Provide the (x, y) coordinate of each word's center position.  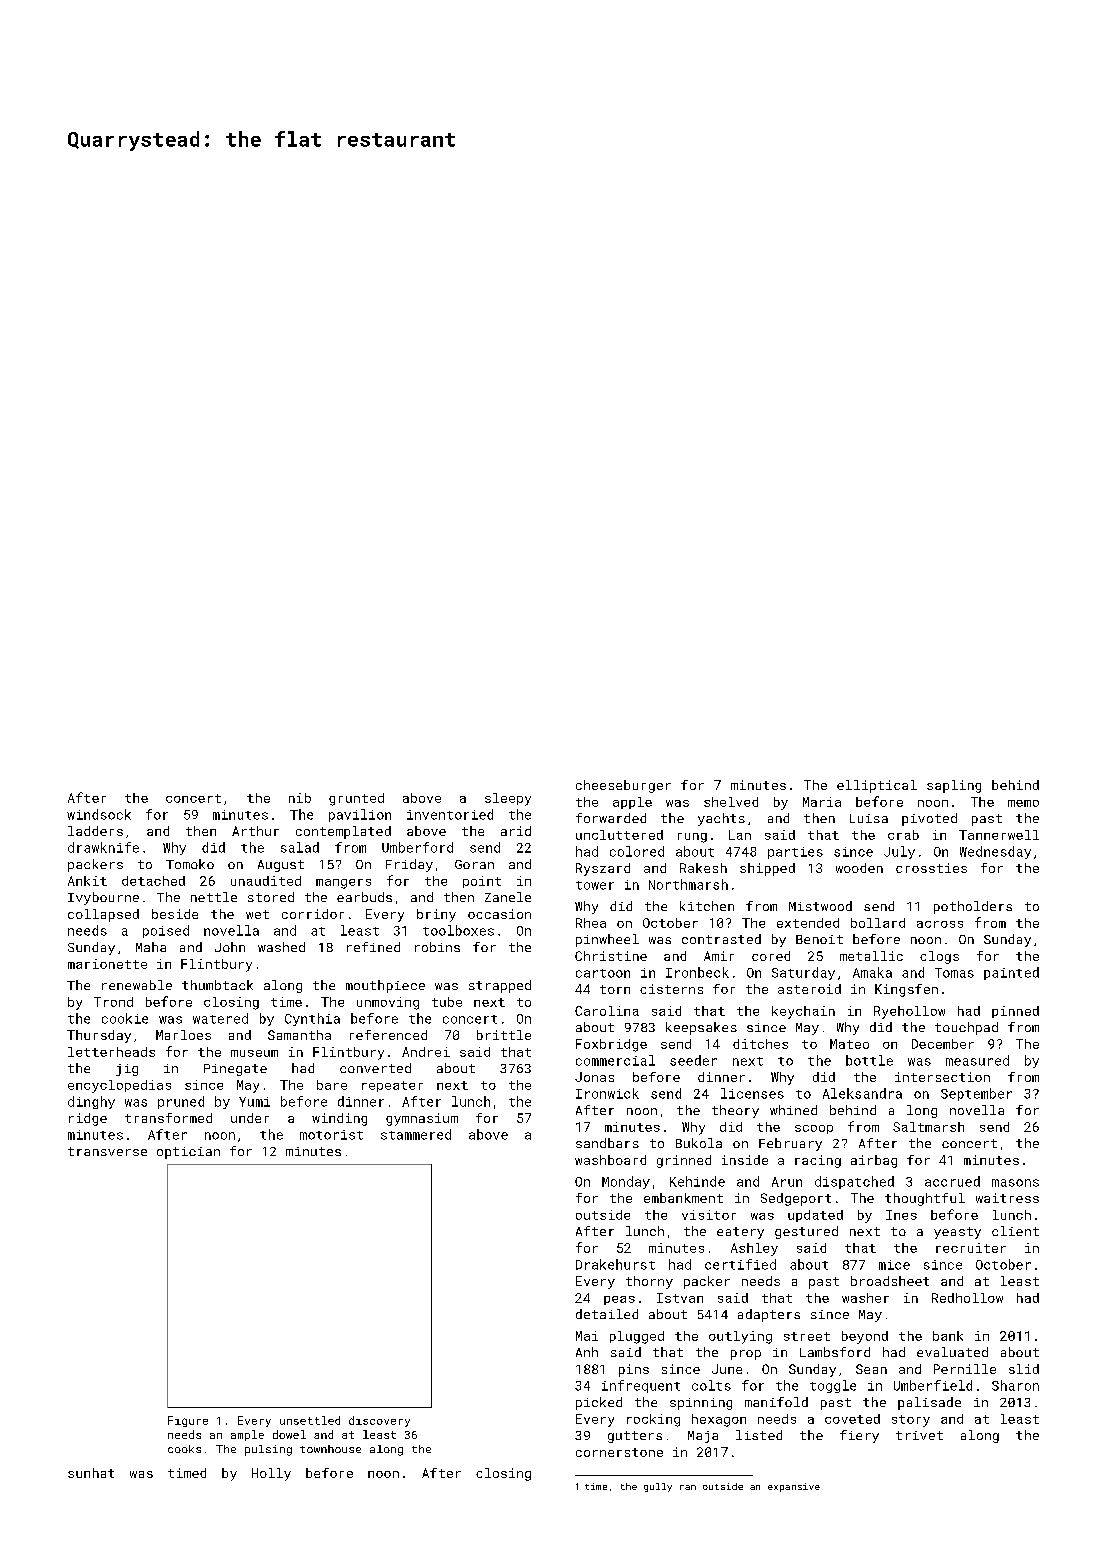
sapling (954, 786)
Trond (113, 1002)
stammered (416, 1134)
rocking (653, 1420)
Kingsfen (906, 990)
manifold (776, 1402)
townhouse (330, 1449)
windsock (99, 814)
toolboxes (458, 930)
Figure (188, 1421)
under (250, 1118)
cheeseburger (623, 786)
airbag (874, 1161)
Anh (587, 1352)
